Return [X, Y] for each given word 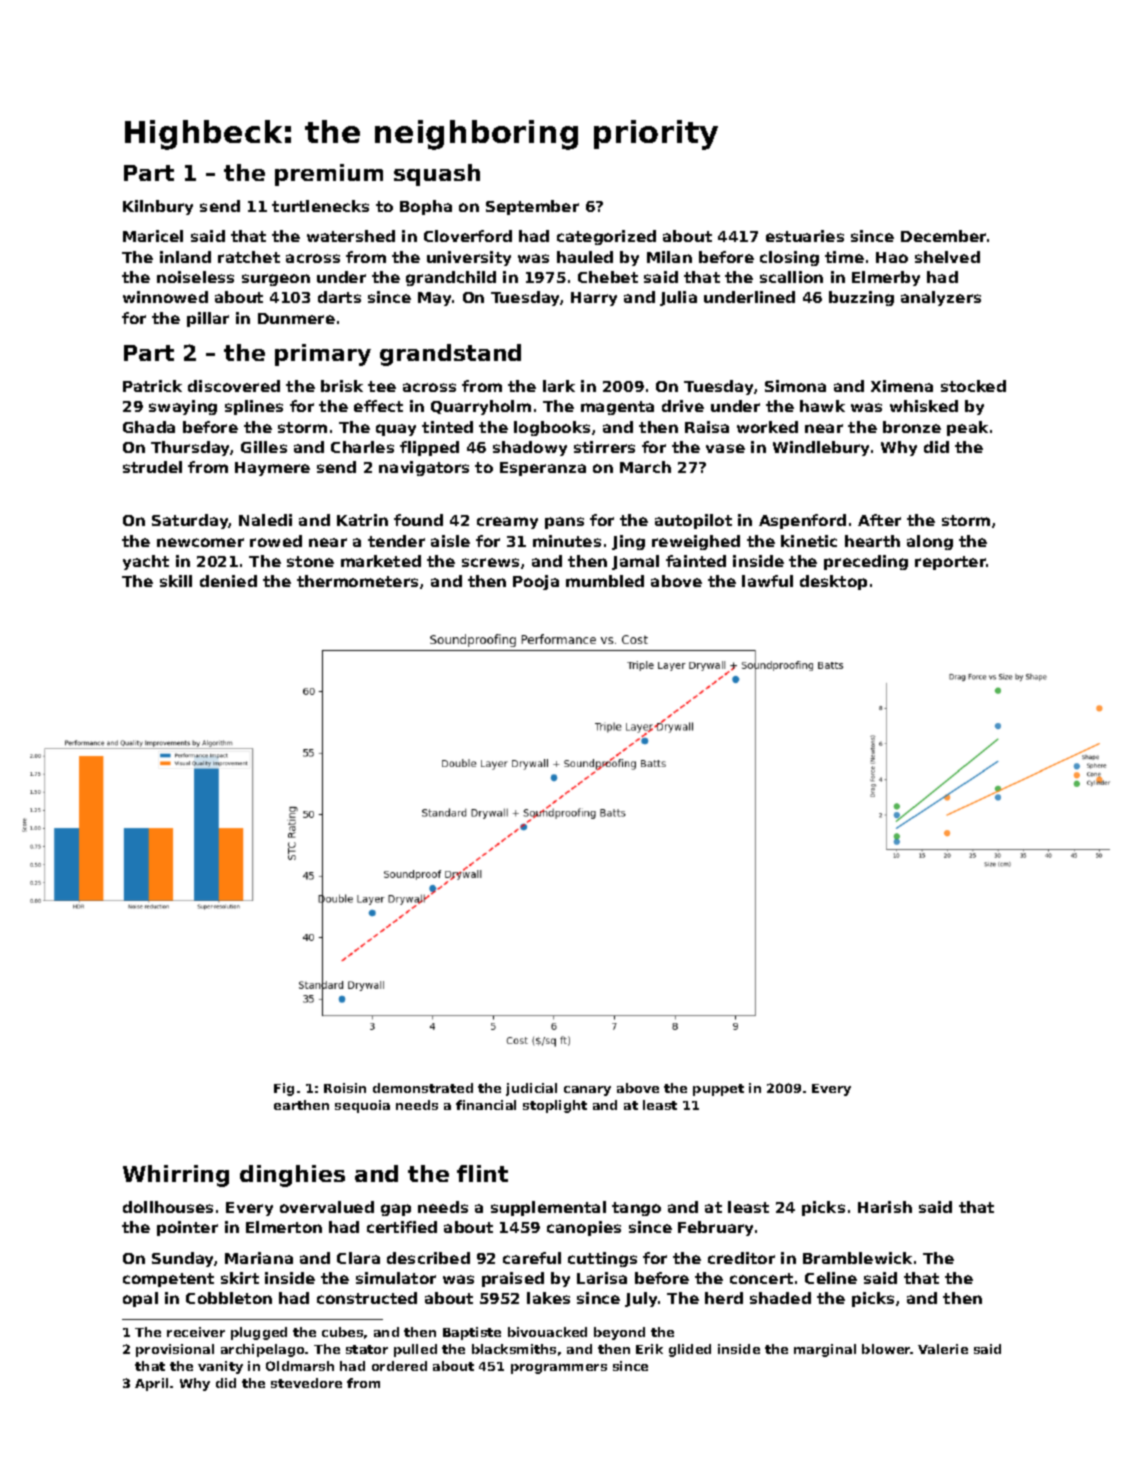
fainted [696, 561]
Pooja [536, 582]
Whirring [176, 1176]
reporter [950, 563]
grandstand [450, 355]
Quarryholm [481, 407]
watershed [351, 236]
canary [587, 1091]
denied [228, 581]
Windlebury [821, 448]
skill [176, 581]
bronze [912, 427]
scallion [791, 277]
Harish [885, 1207]
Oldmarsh [300, 1366]
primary [323, 355]
